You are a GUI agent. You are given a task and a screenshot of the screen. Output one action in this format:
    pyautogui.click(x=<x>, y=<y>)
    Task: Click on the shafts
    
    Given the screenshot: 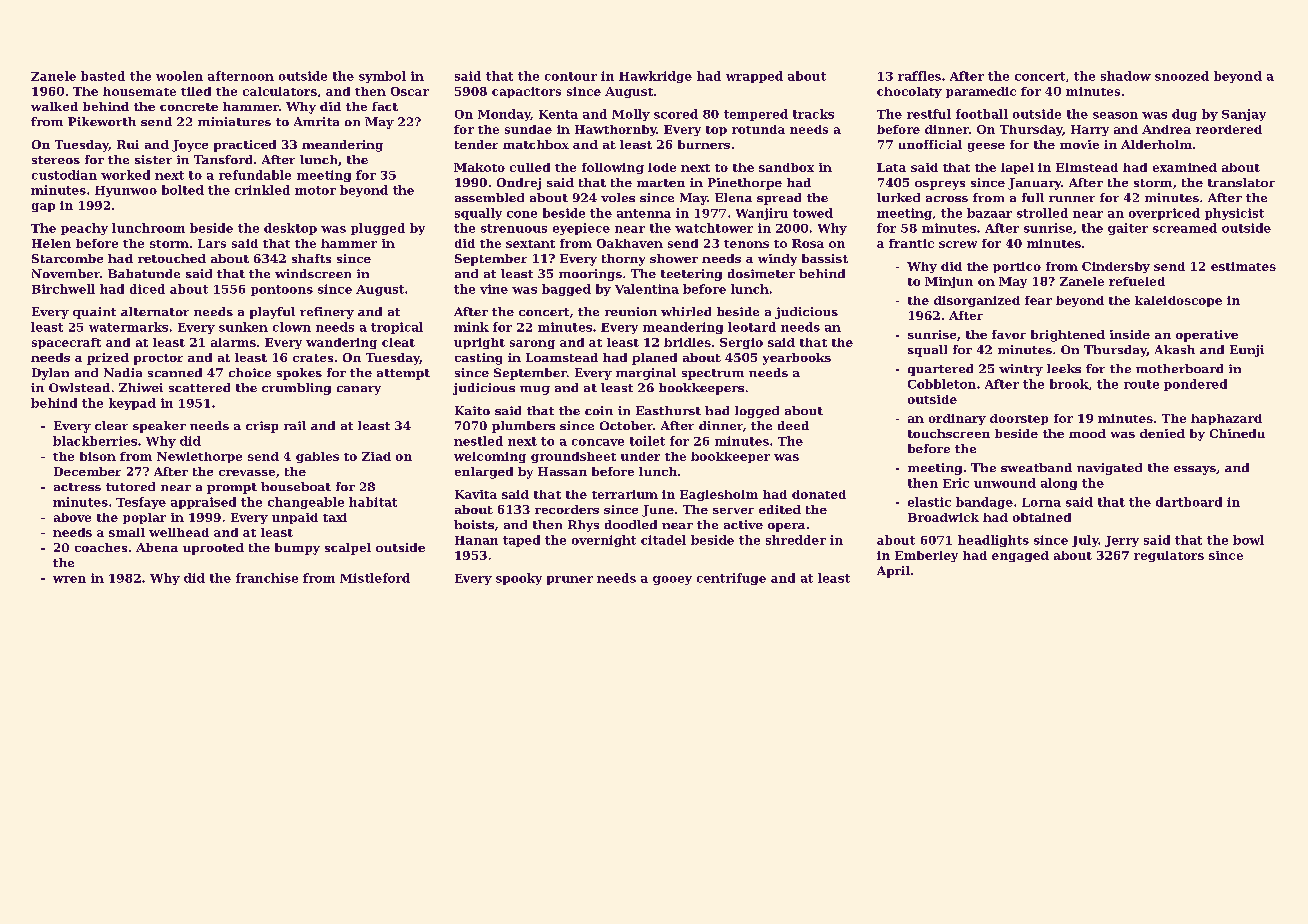 What is the action you would take?
    pyautogui.click(x=311, y=258)
